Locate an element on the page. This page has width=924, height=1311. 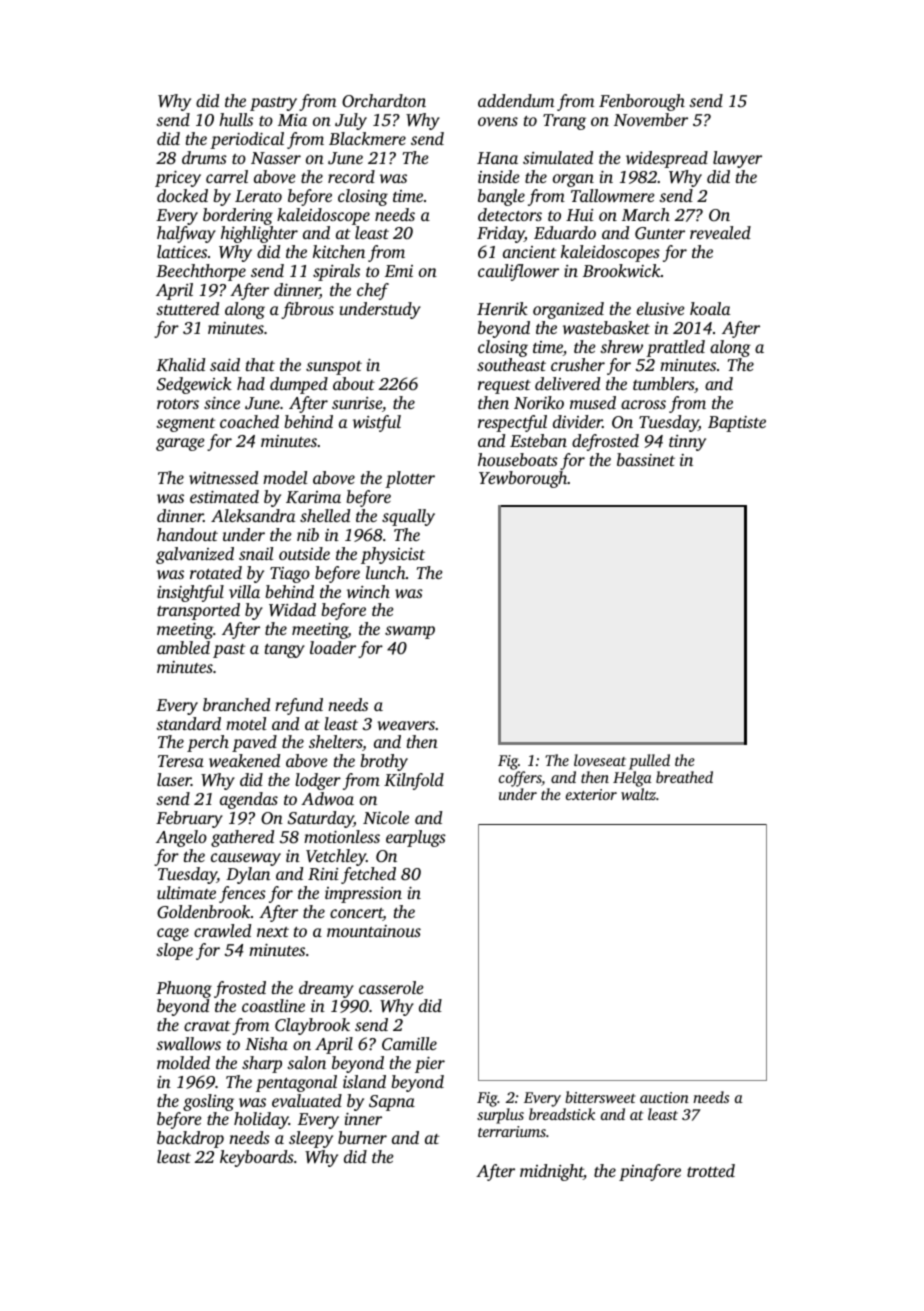
motel is located at coordinates (246, 723).
